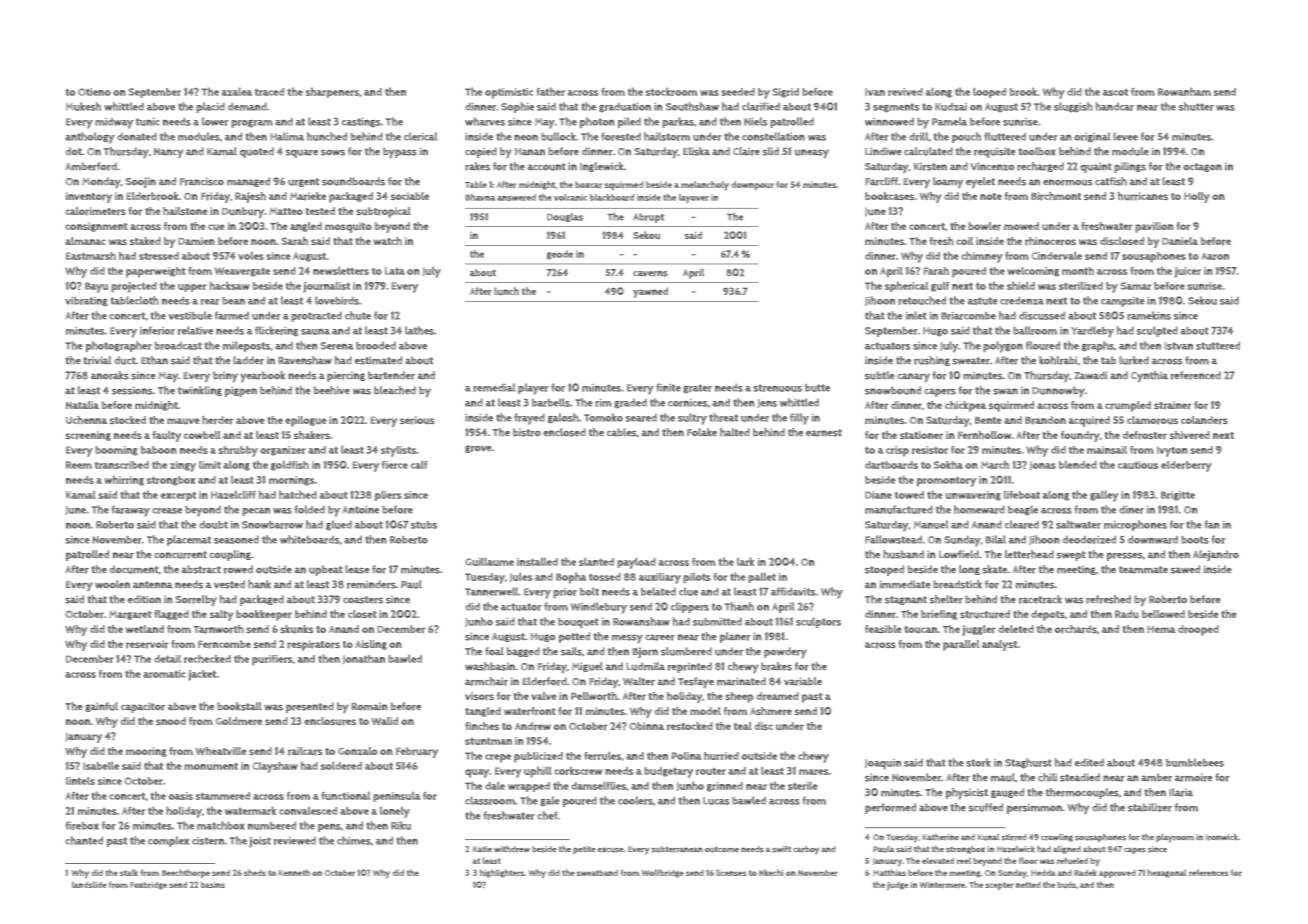 The width and height of the screenshot is (1308, 924). What do you see at coordinates (817, 388) in the screenshot?
I see `butte` at bounding box center [817, 388].
